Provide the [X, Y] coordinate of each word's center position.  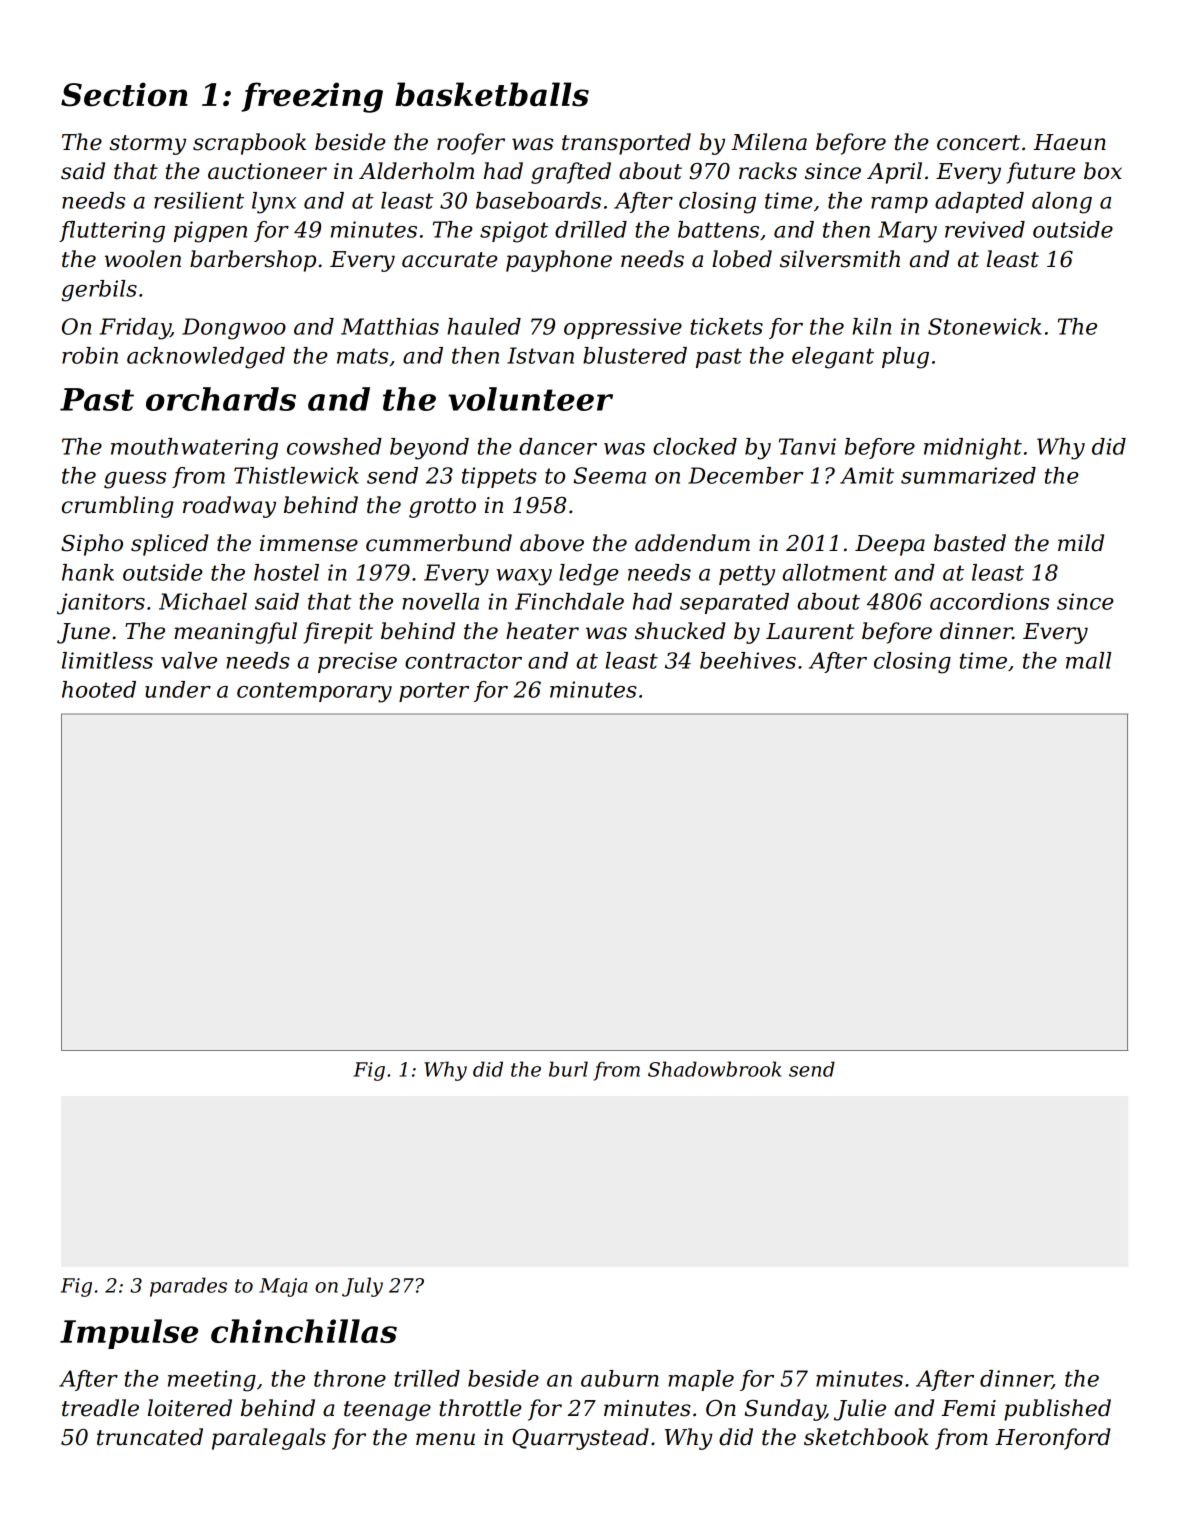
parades [188, 1287]
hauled [484, 326]
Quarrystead [580, 1439]
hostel [286, 572]
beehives [748, 660]
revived [985, 229]
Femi [968, 1408]
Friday [135, 329]
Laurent [810, 631]
